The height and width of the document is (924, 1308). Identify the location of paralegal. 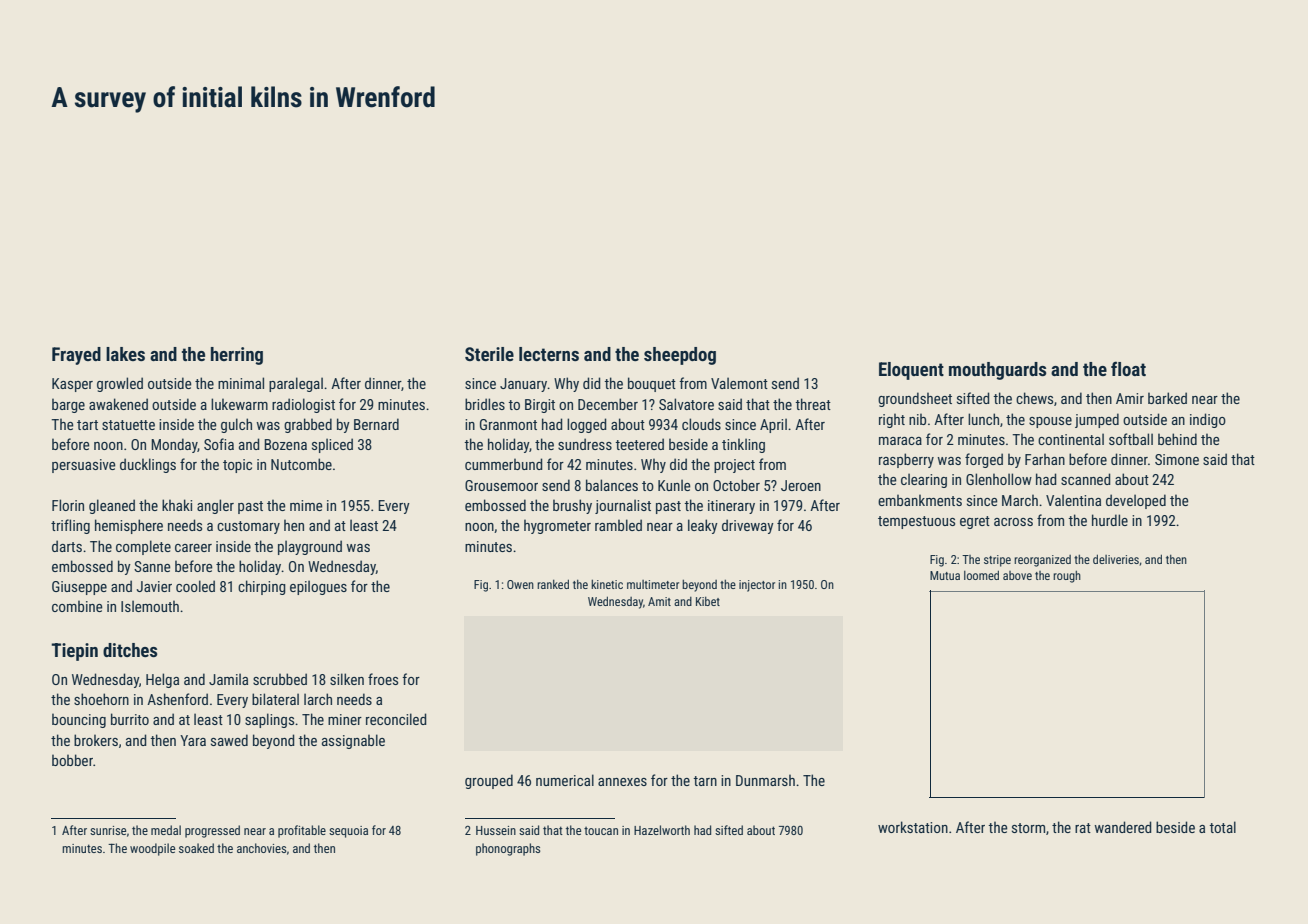
(296, 384).
